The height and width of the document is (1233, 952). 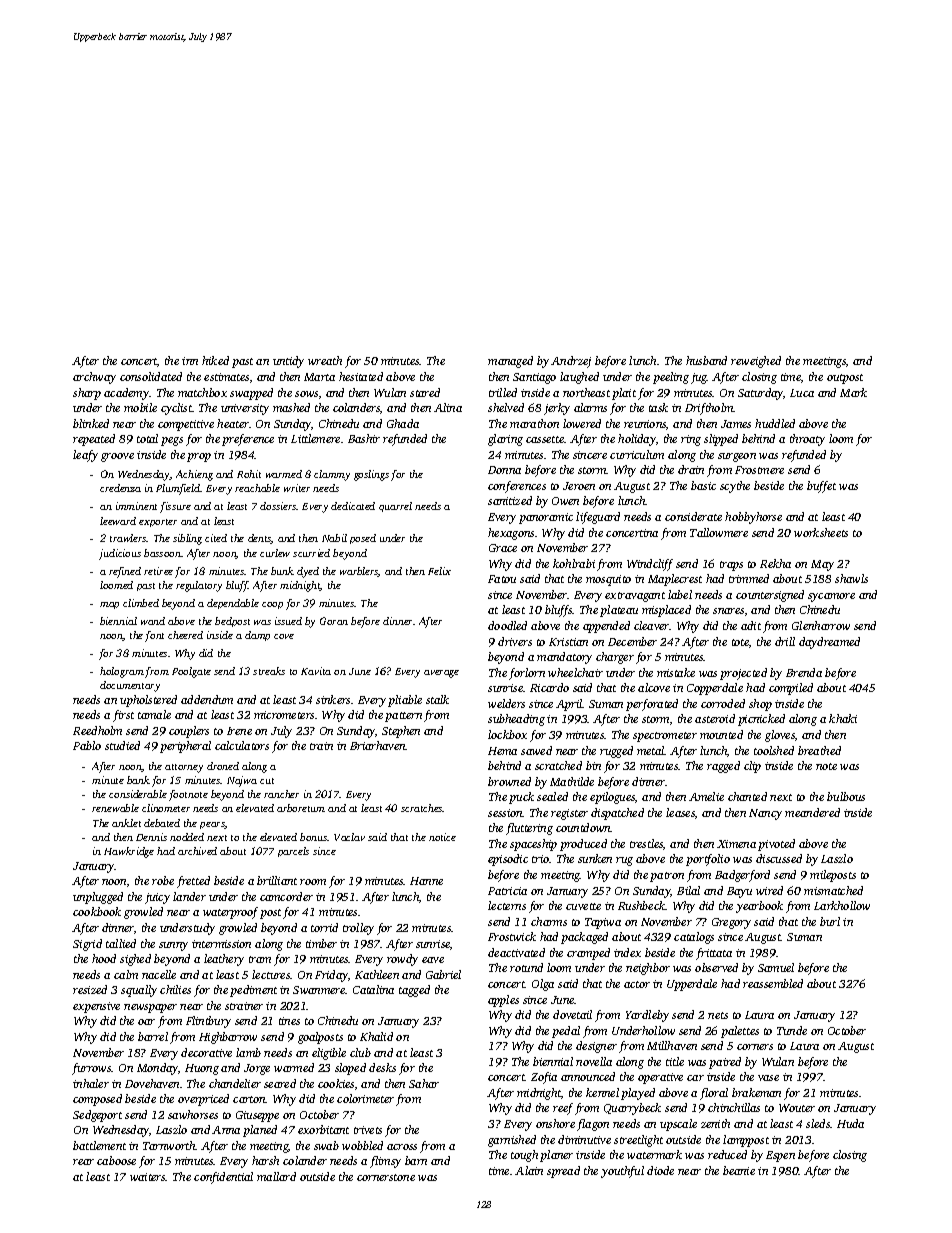 What do you see at coordinates (91, 1083) in the document?
I see `inhaler` at bounding box center [91, 1083].
